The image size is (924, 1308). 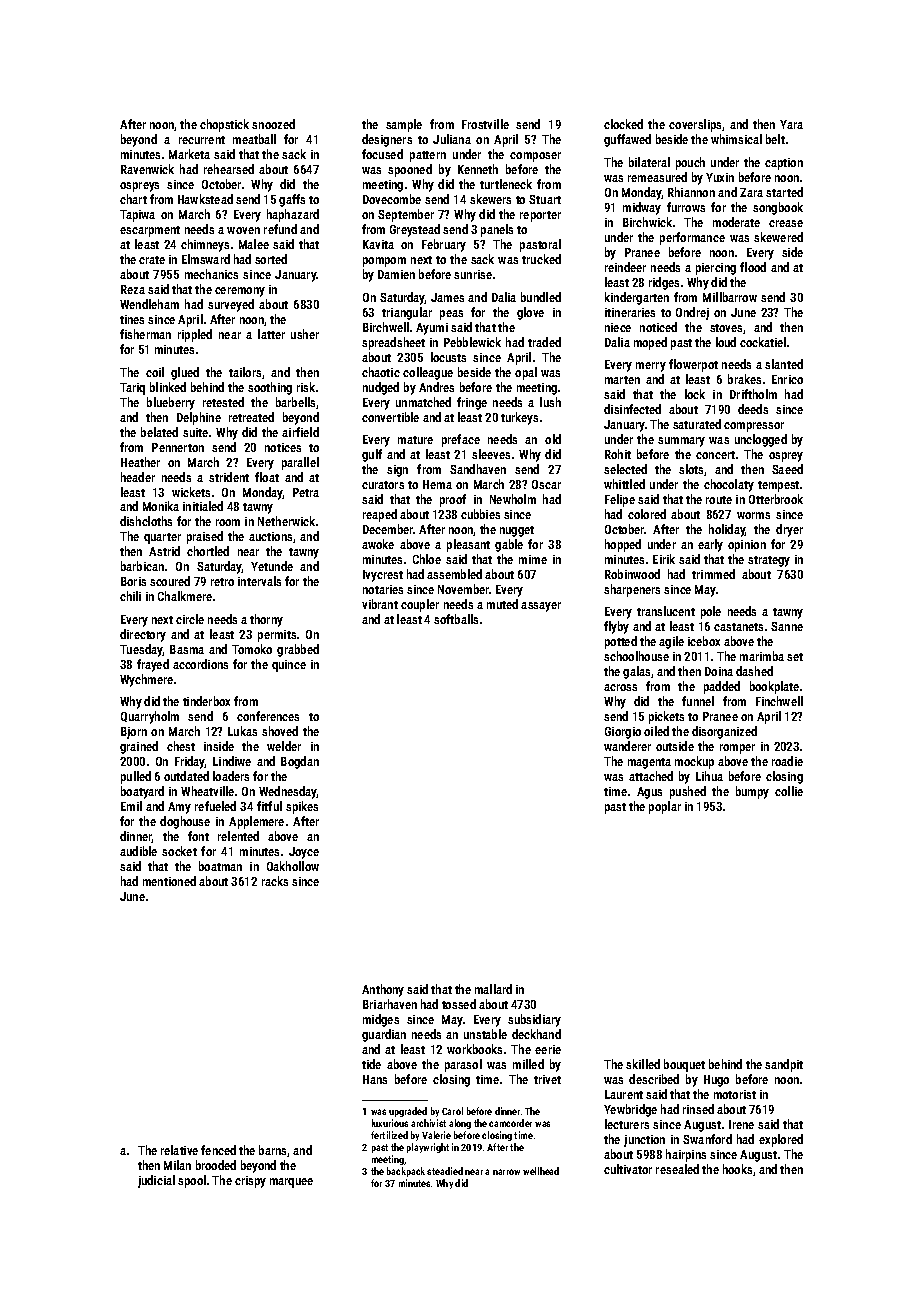 I want to click on parasol, so click(x=463, y=1065).
